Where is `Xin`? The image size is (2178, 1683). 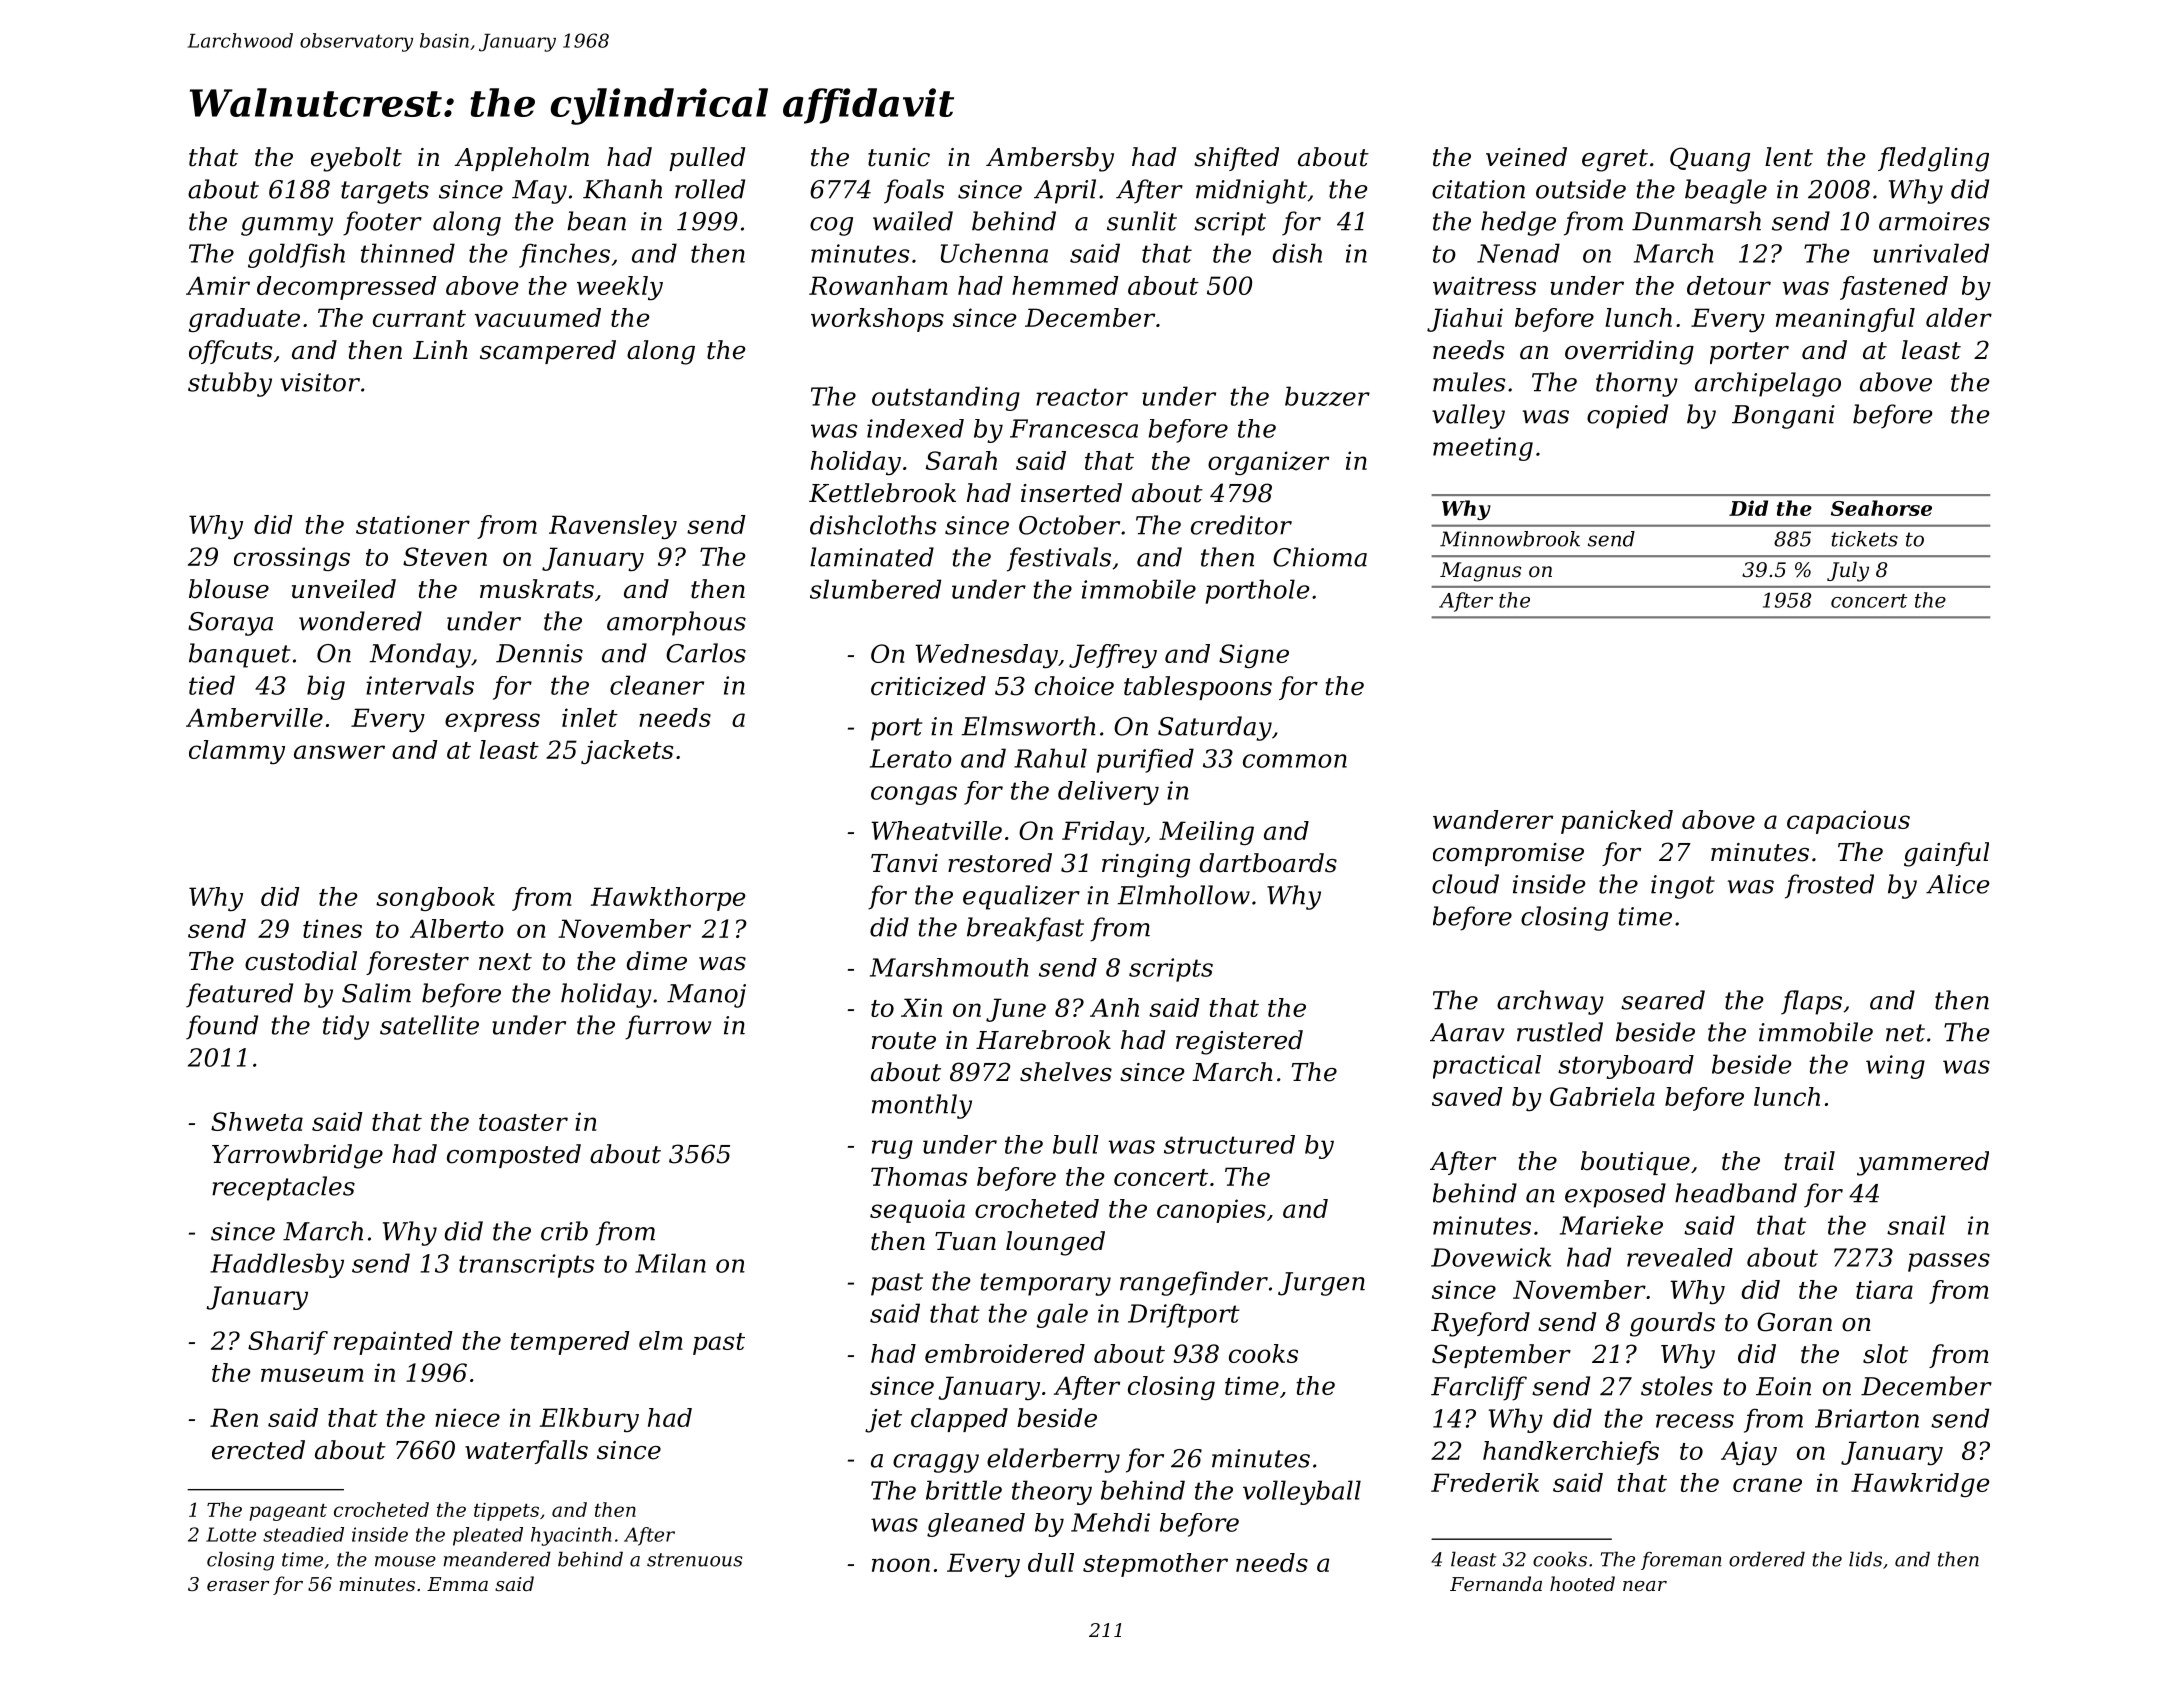 Xin is located at coordinates (921, 1007).
